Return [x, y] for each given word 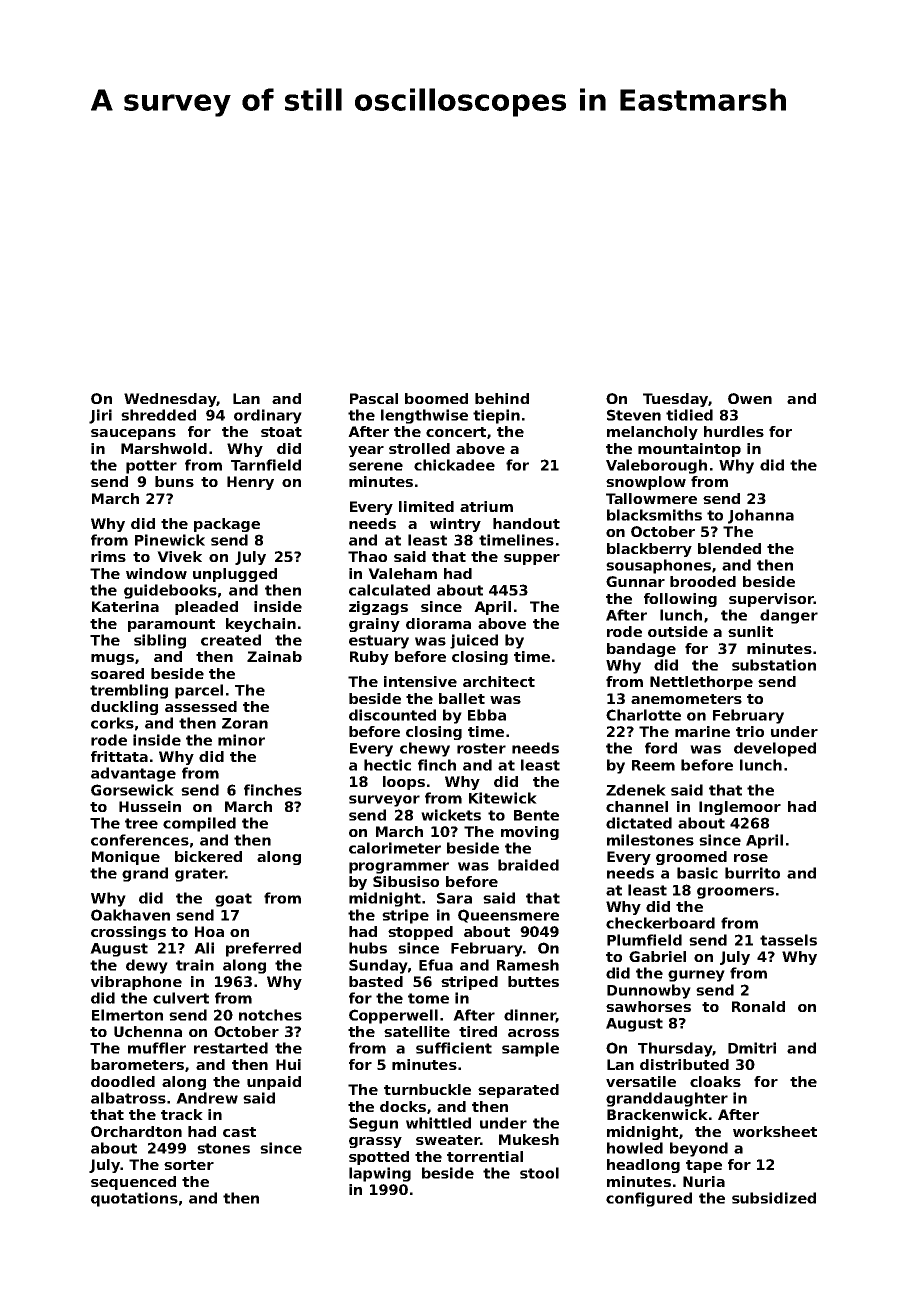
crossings [128, 933]
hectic [387, 765]
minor [241, 740]
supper [532, 559]
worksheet [775, 1131]
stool [539, 1173]
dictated [639, 823]
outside [678, 631]
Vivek [179, 556]
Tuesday [675, 400]
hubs [368, 948]
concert [456, 432]
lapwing [380, 1174]
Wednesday [170, 400]
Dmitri [752, 1048]
